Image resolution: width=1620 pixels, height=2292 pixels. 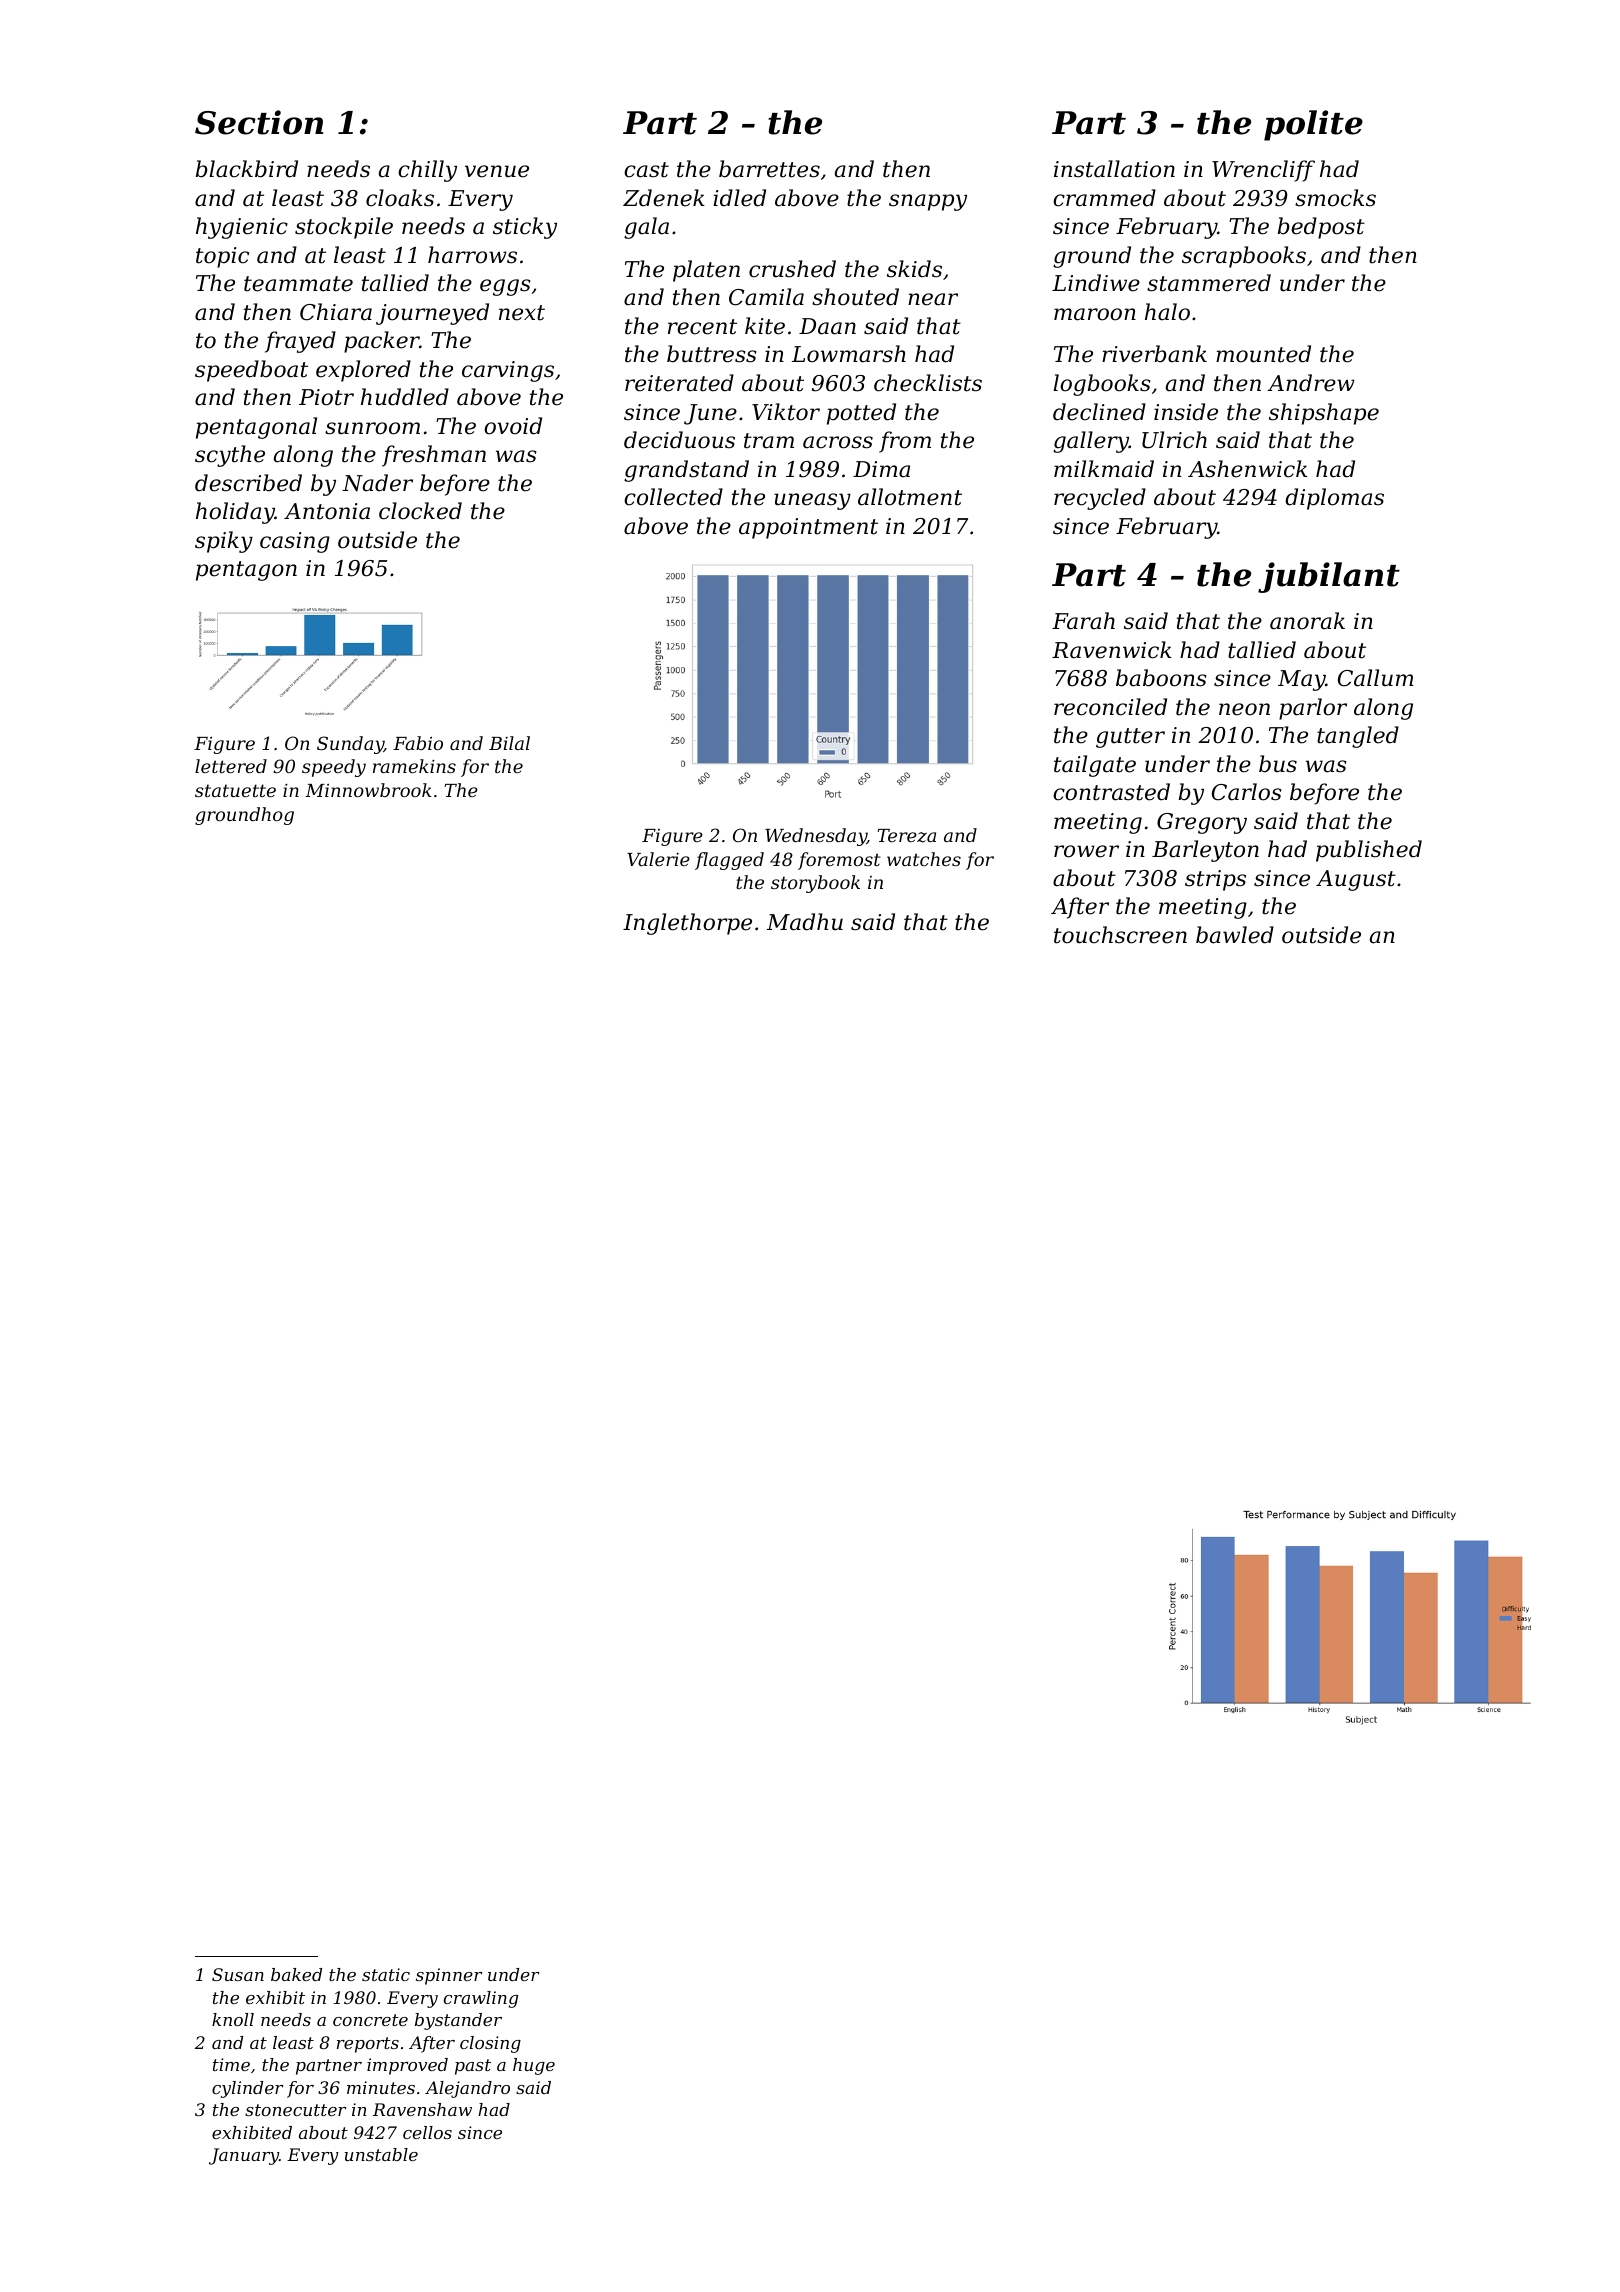 What do you see at coordinates (1114, 169) in the screenshot?
I see `installation` at bounding box center [1114, 169].
